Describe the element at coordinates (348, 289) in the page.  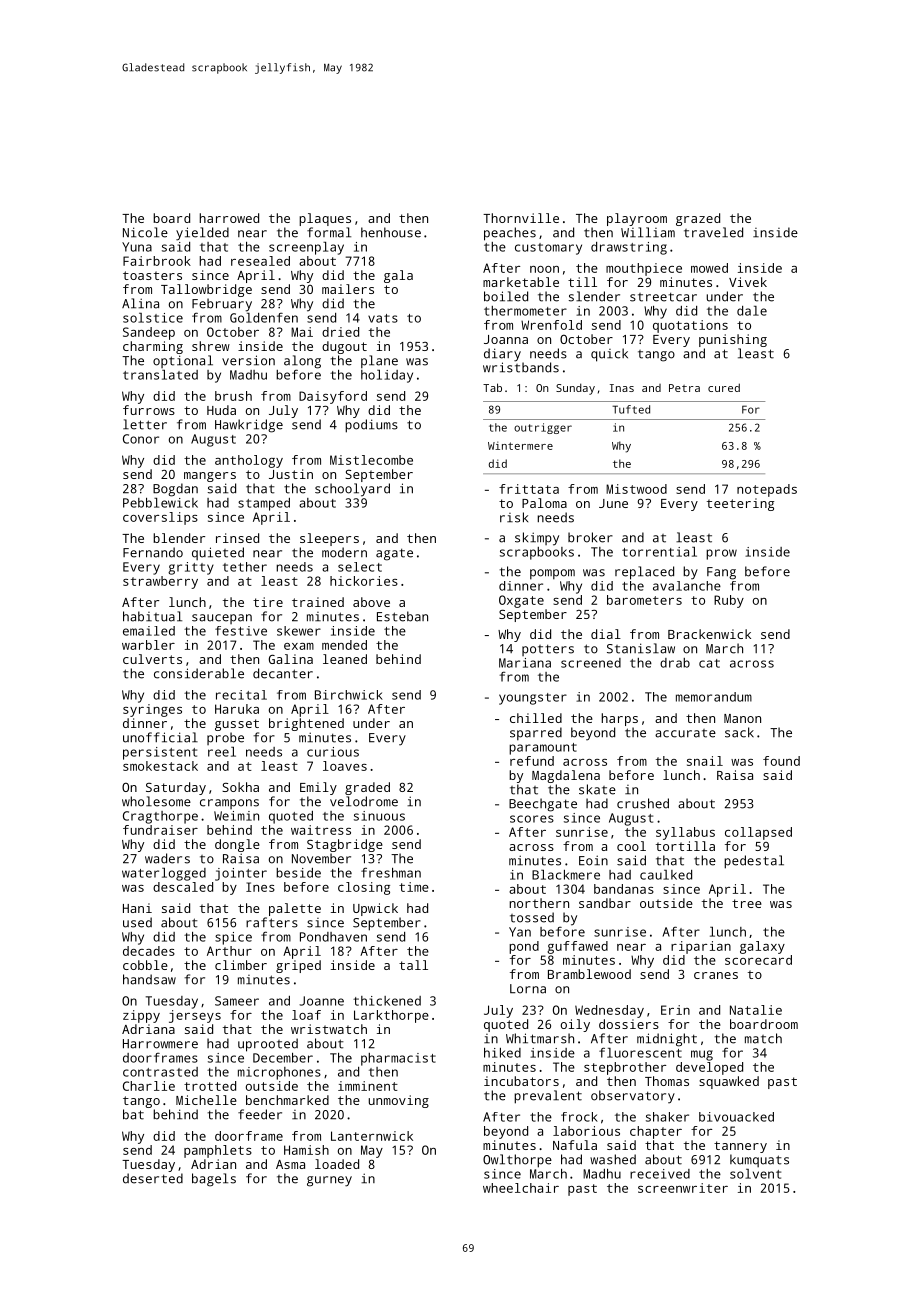
I see `mailers` at that location.
